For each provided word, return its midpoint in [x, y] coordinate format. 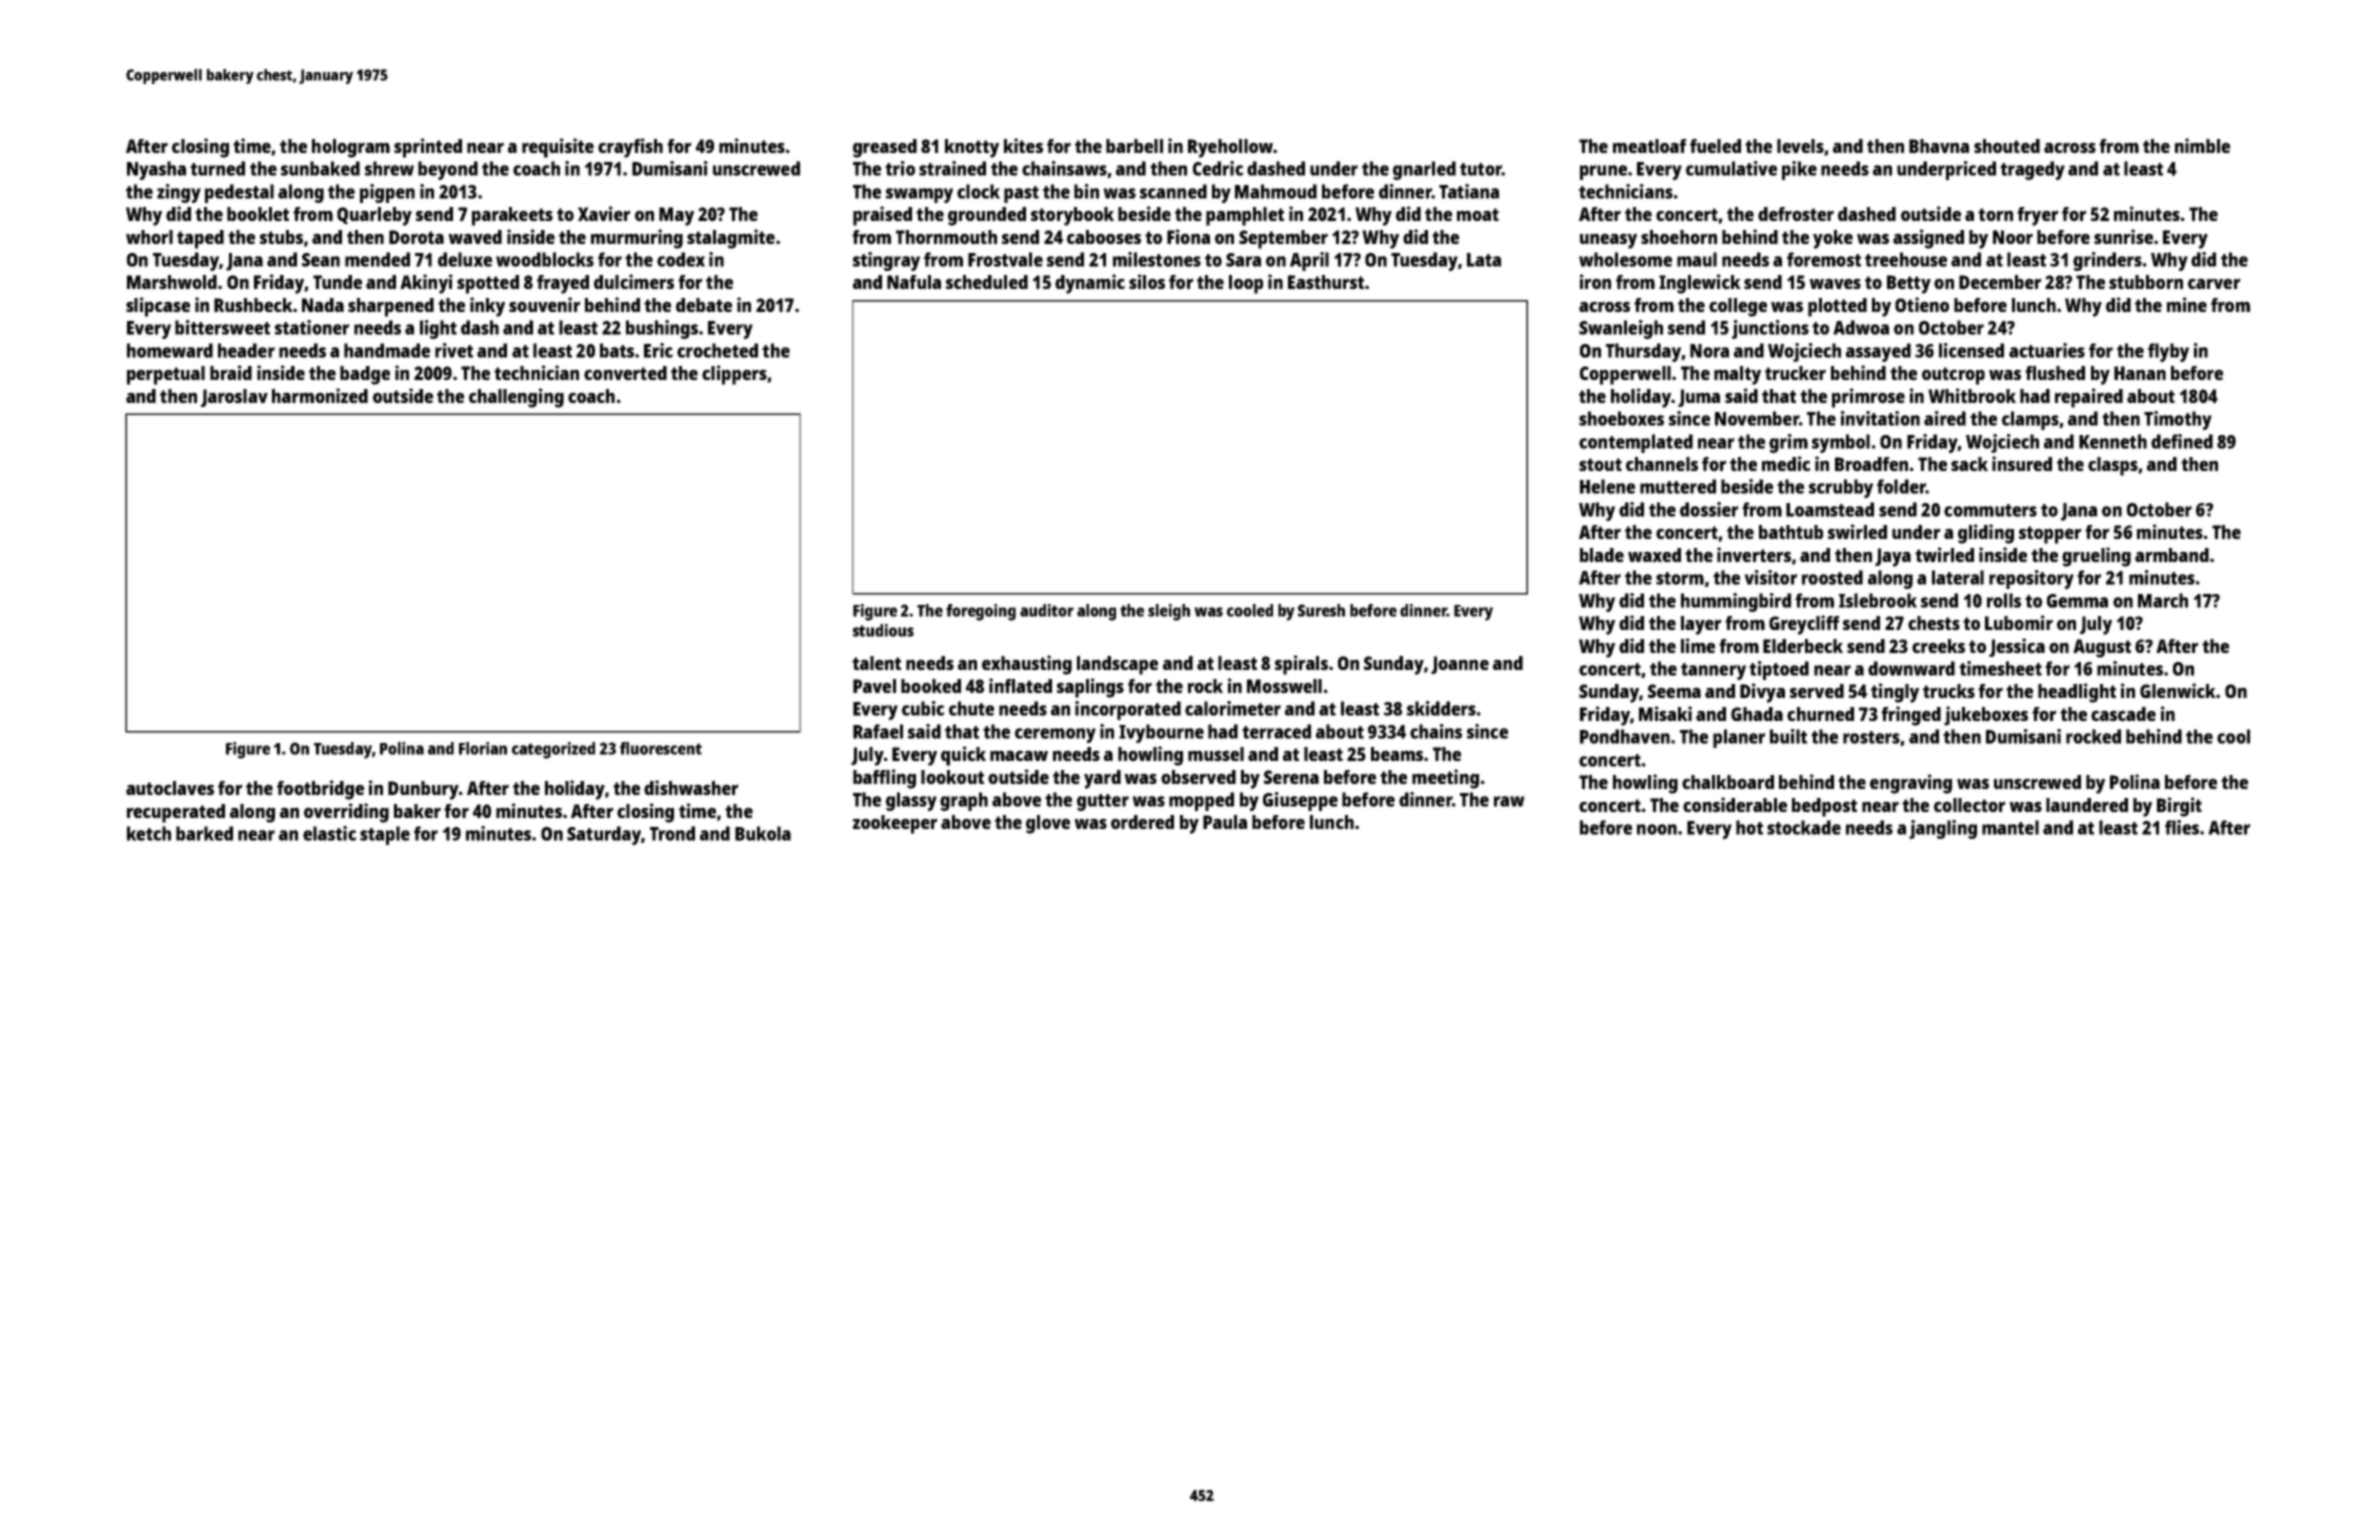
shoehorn [1679, 237]
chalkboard [1728, 782]
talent [876, 663]
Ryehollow [1230, 148]
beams [1397, 754]
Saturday [604, 835]
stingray [886, 261]
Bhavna [1939, 146]
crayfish [630, 148]
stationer [312, 327]
